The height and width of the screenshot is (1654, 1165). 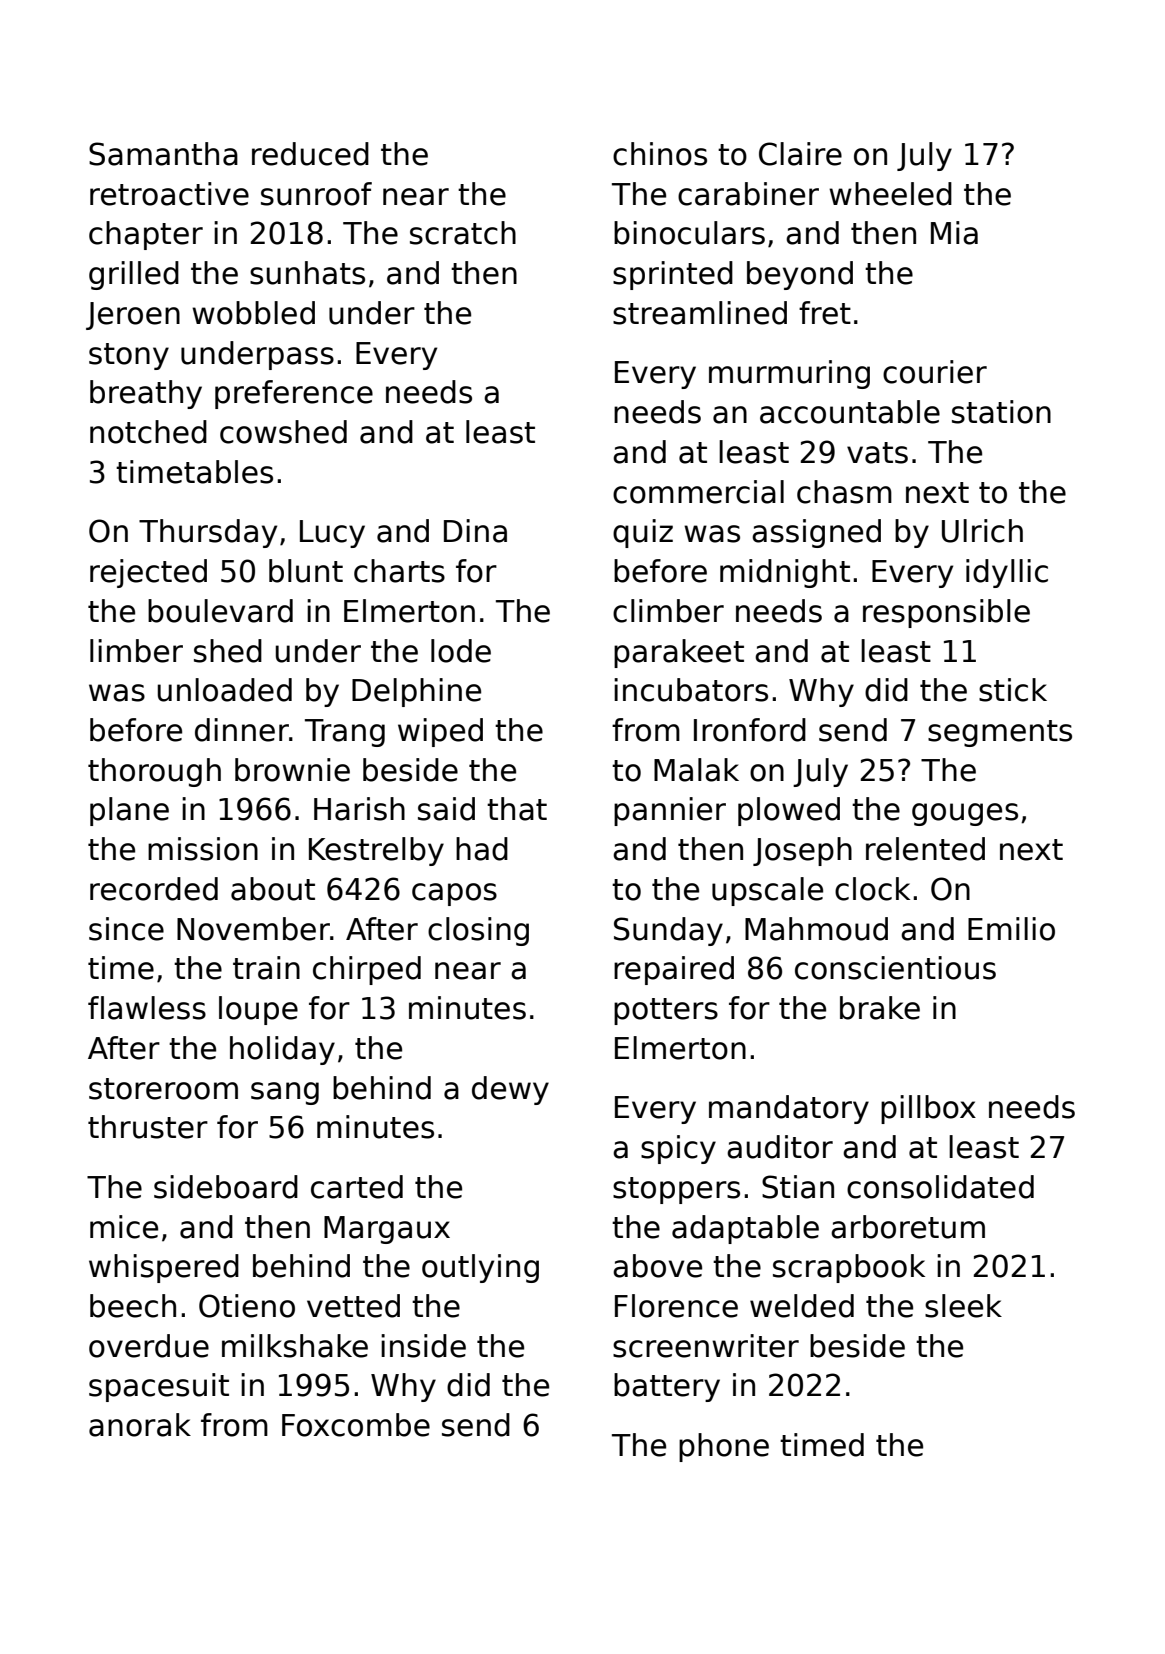 What do you see at coordinates (163, 154) in the screenshot?
I see `Samantha` at bounding box center [163, 154].
